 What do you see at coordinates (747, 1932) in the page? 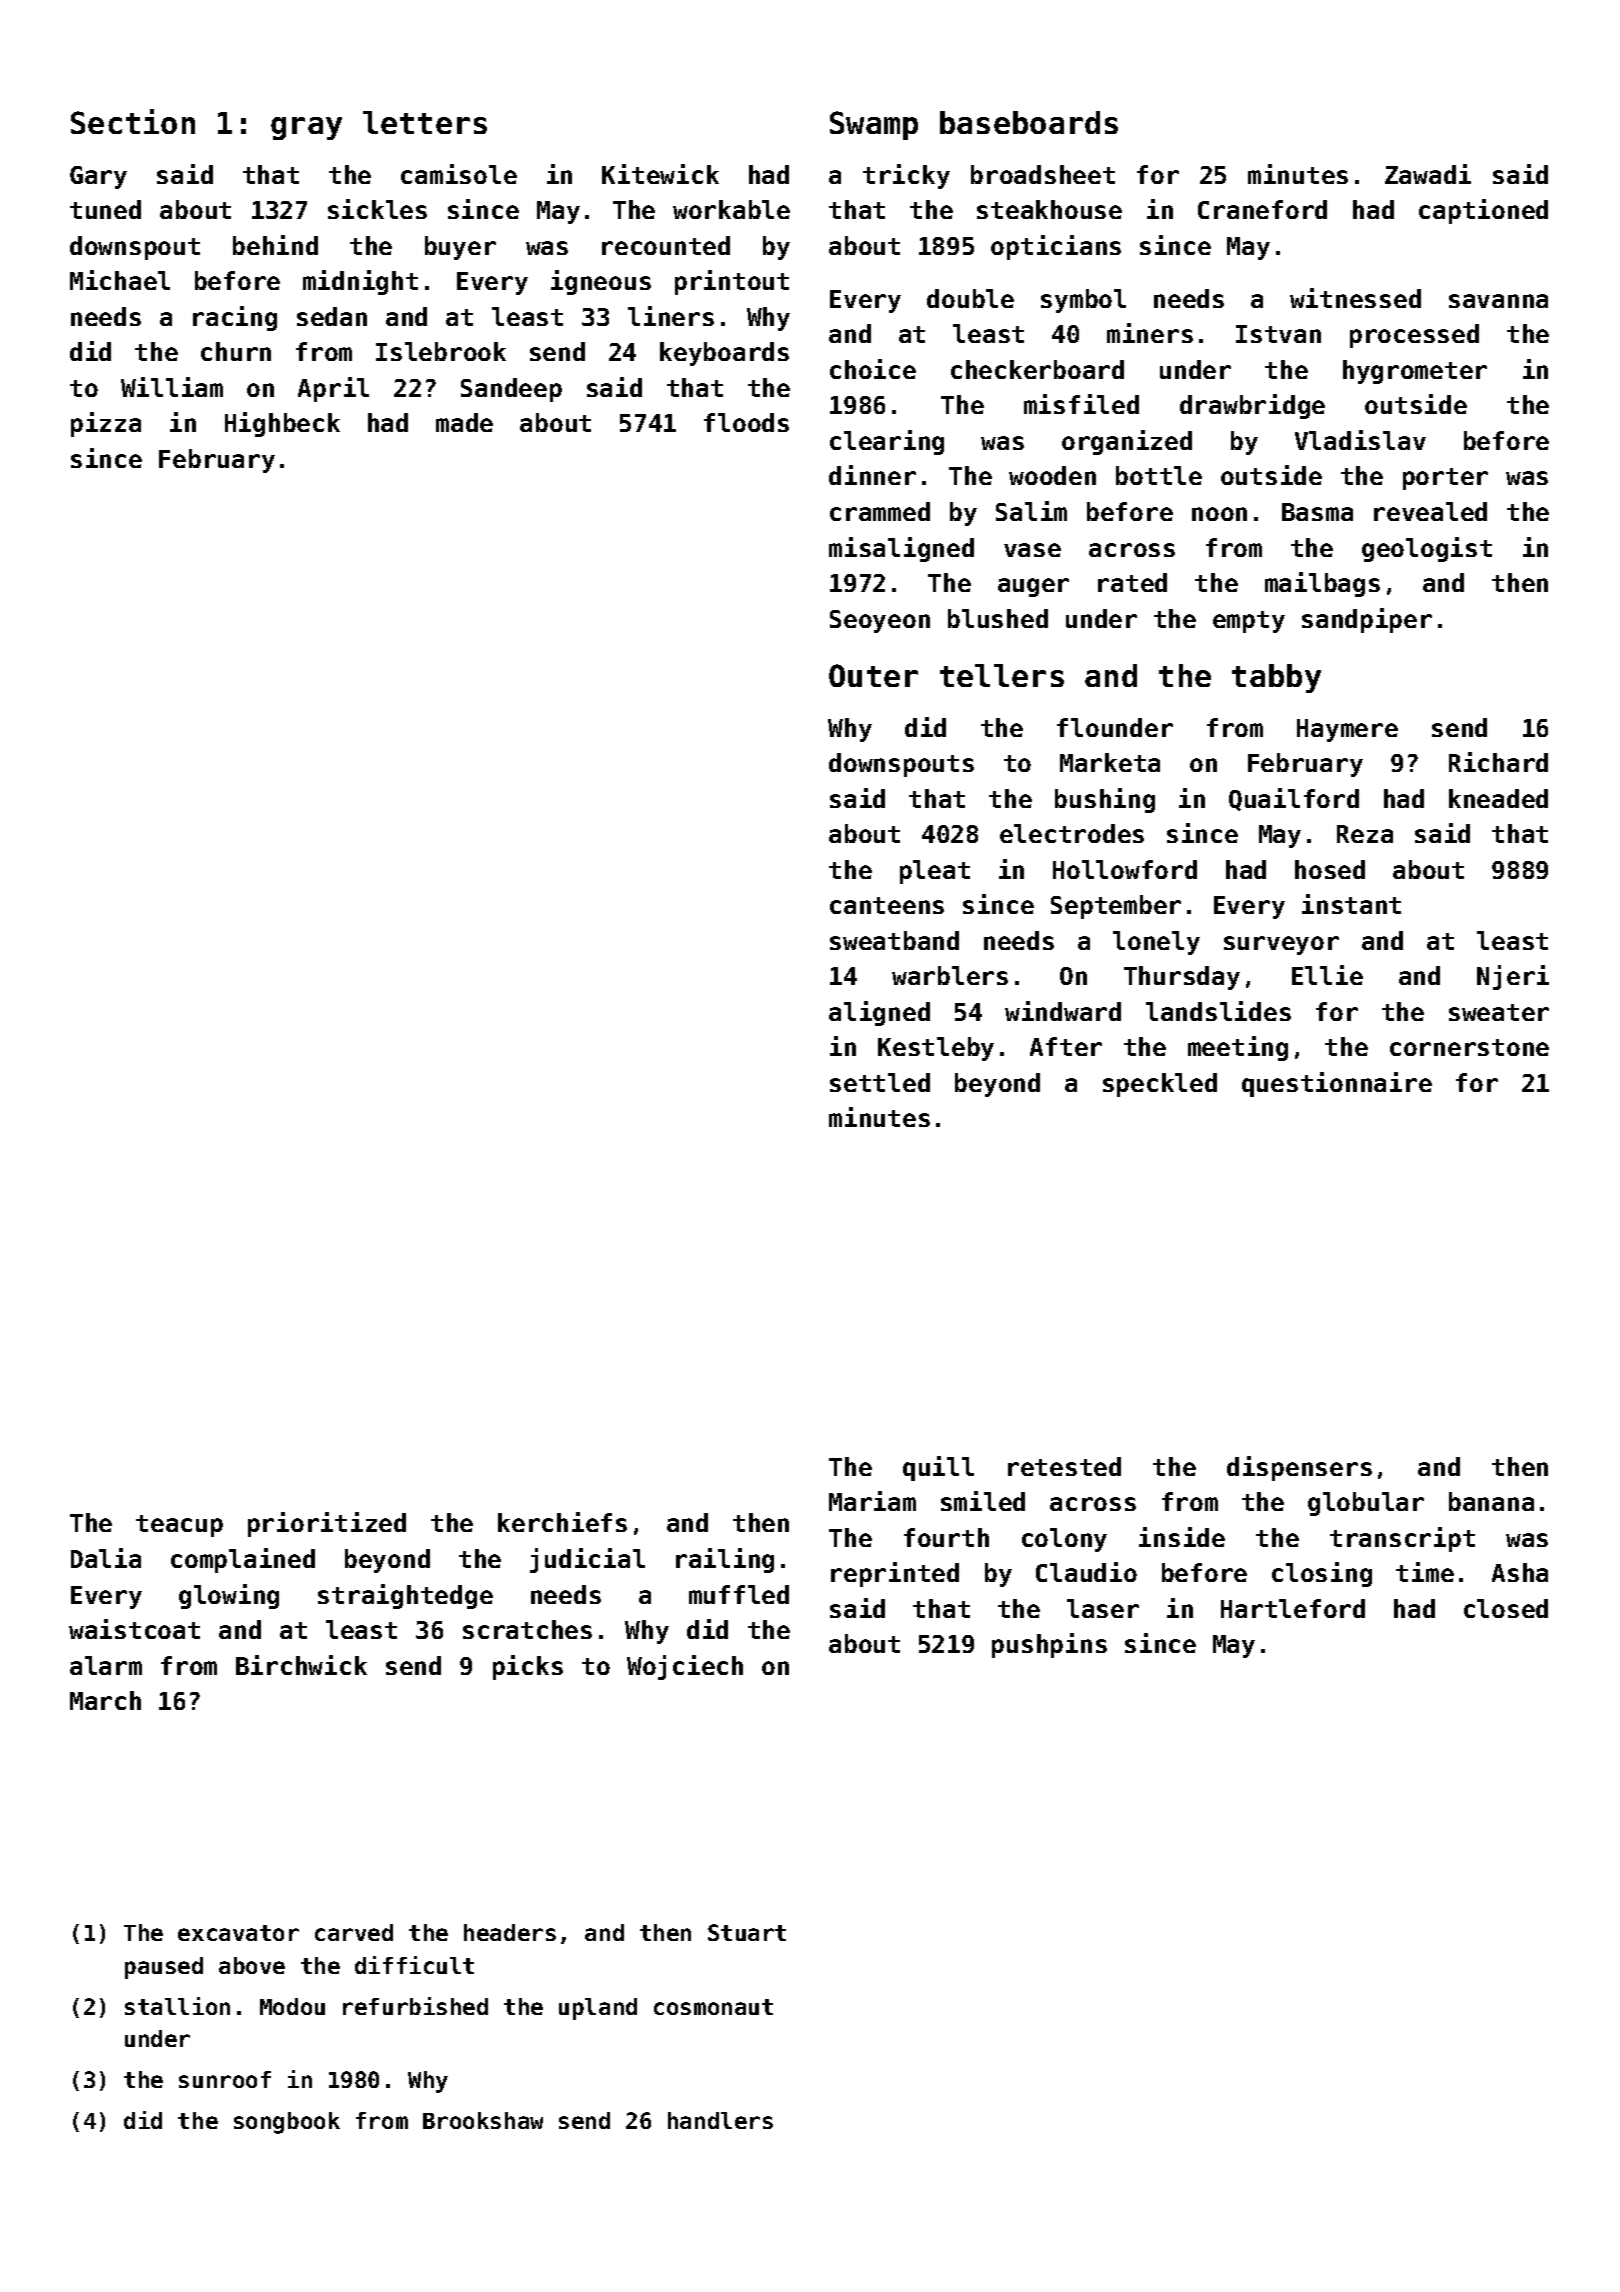
I see `Stuart` at bounding box center [747, 1932].
